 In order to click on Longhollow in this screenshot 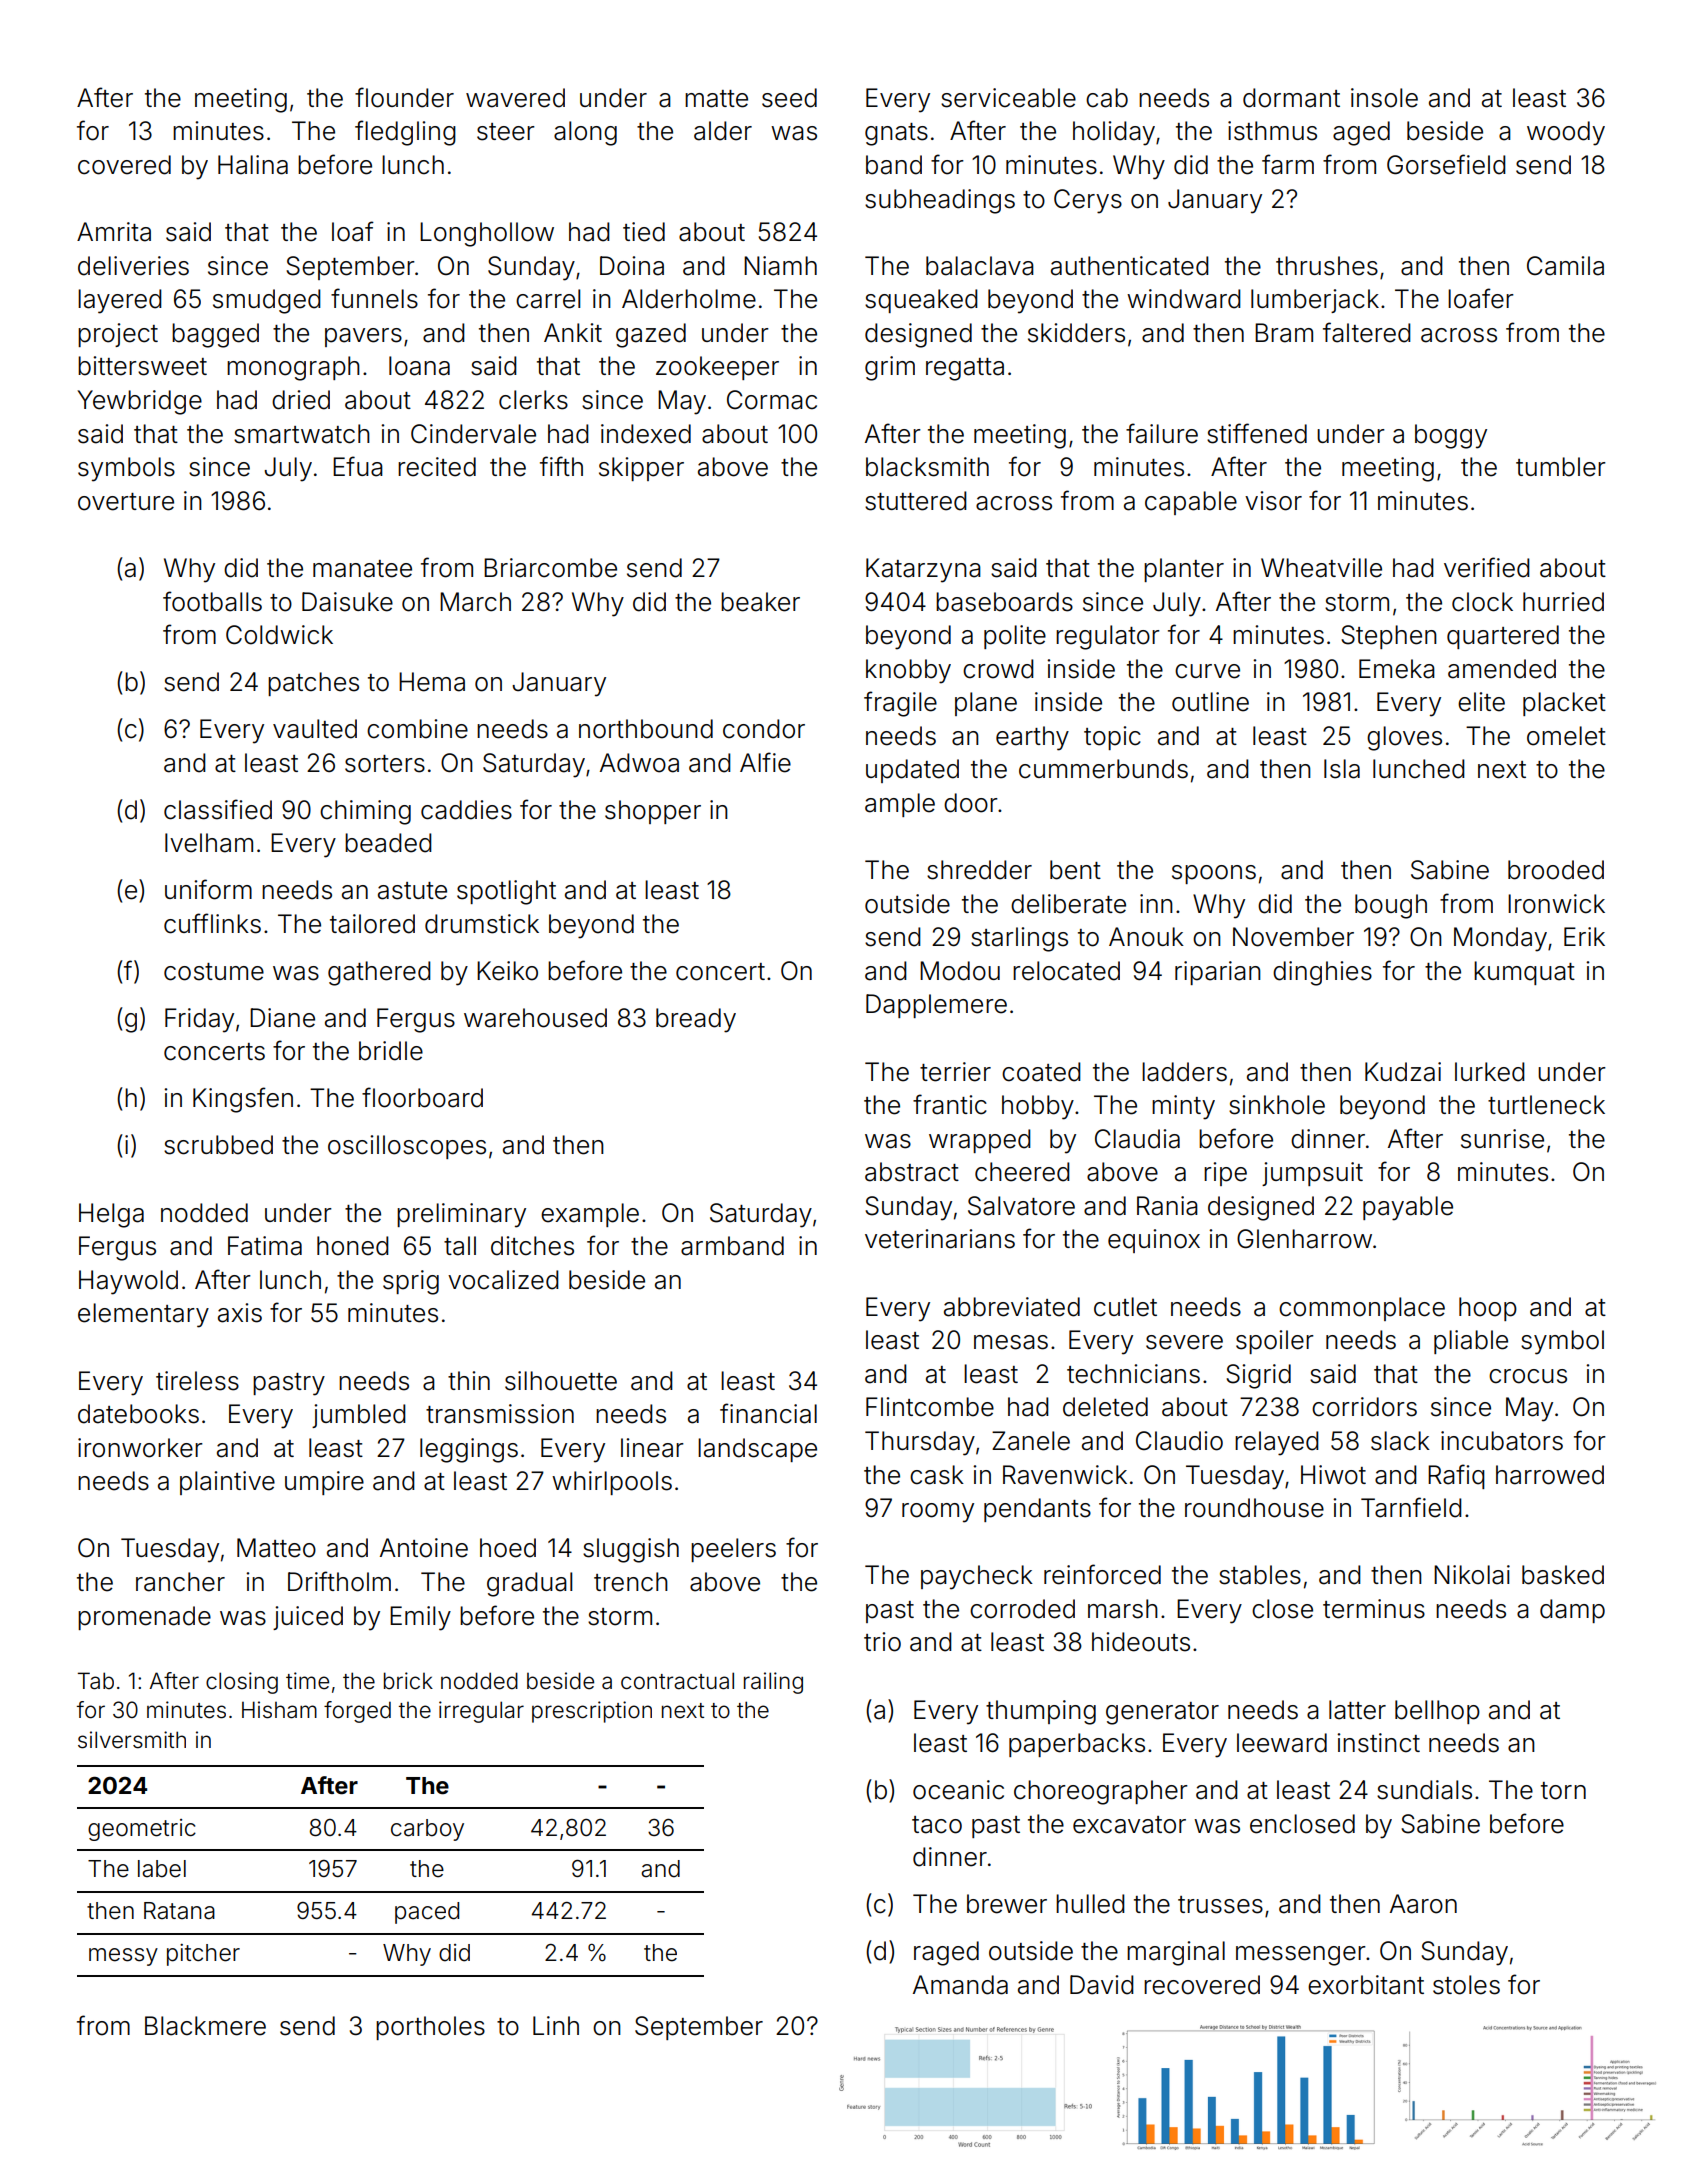, I will do `click(487, 234)`.
